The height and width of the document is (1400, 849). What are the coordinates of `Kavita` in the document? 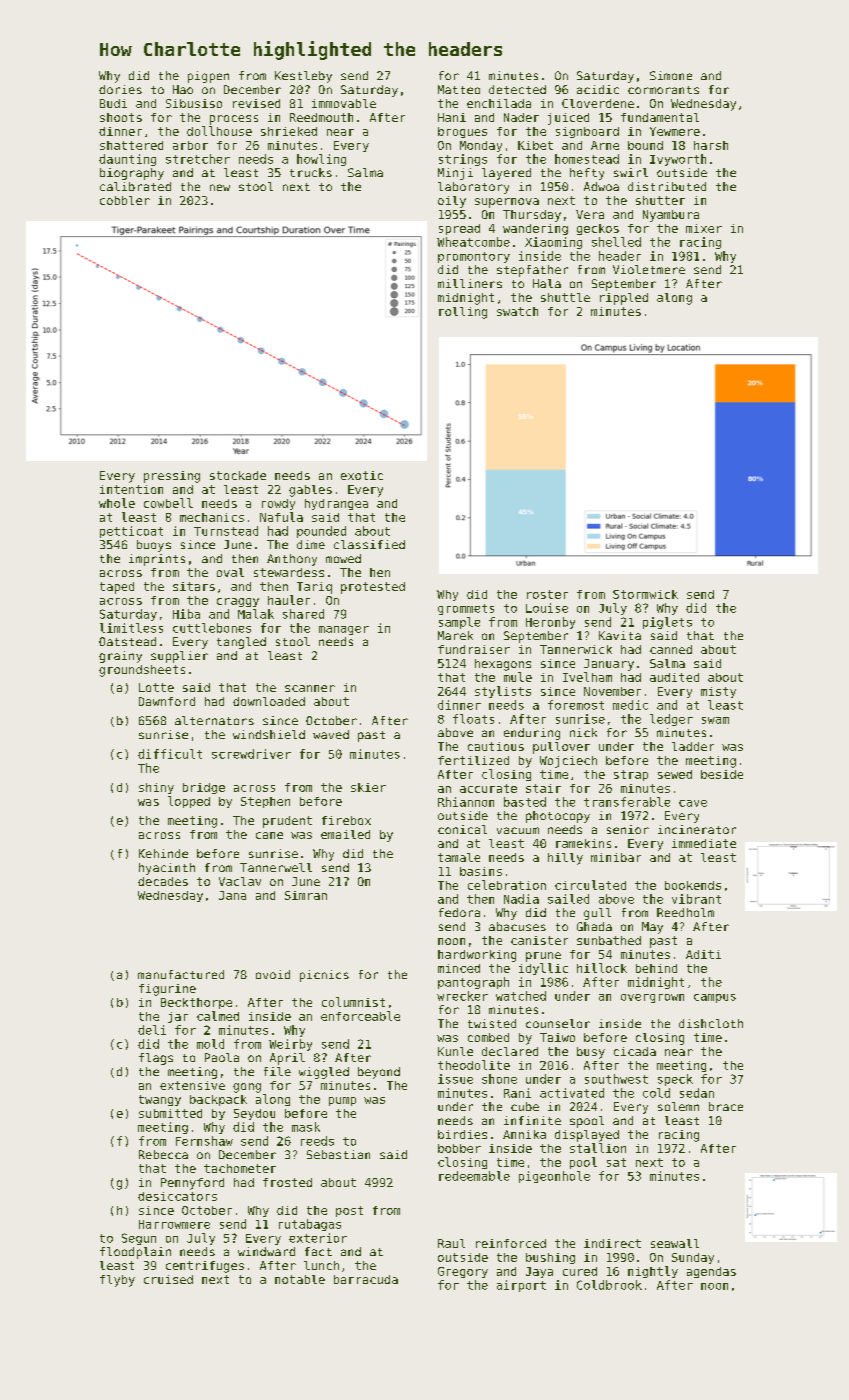 It's located at (620, 635).
